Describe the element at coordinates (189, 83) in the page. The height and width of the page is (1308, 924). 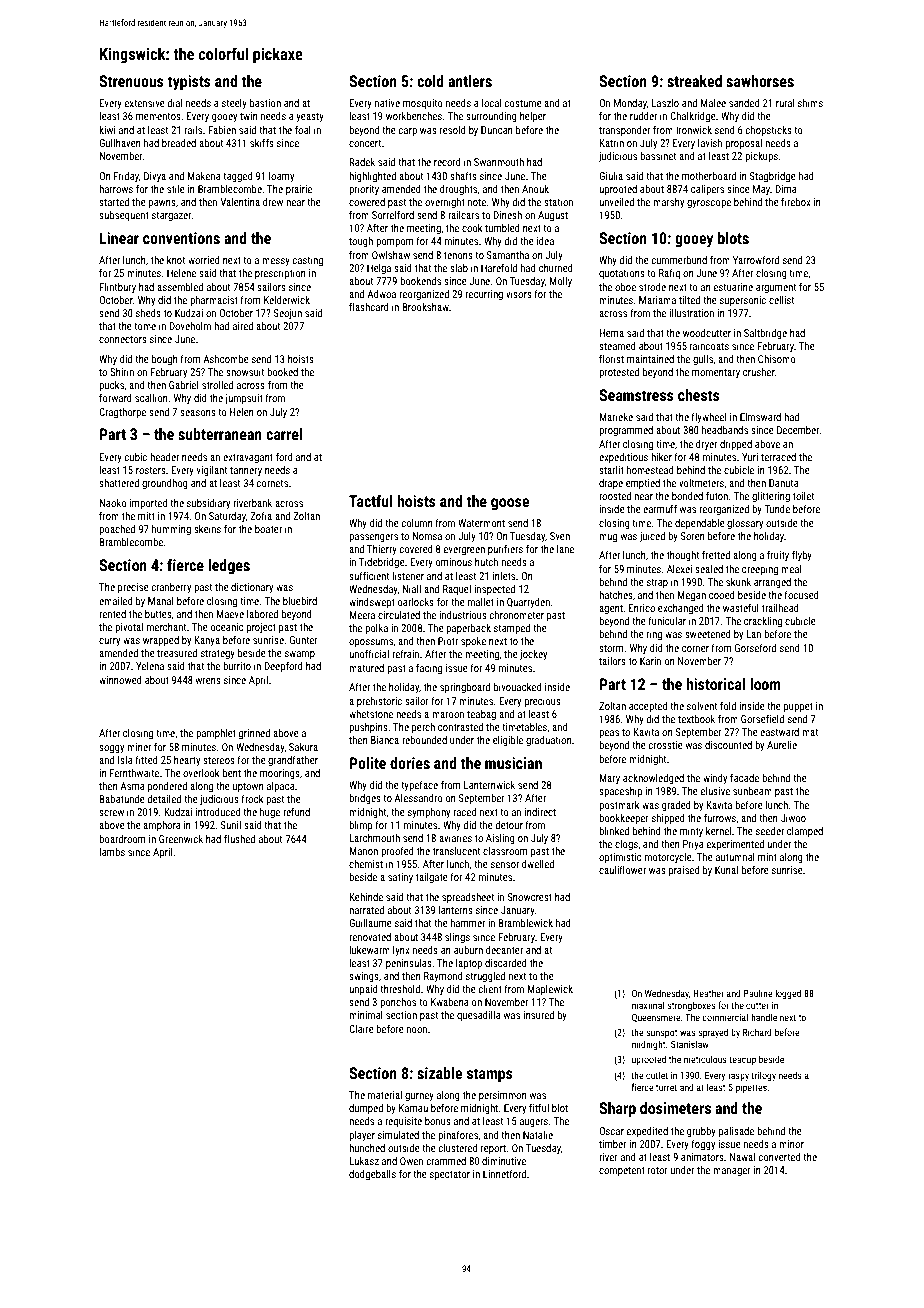
I see `typists` at that location.
